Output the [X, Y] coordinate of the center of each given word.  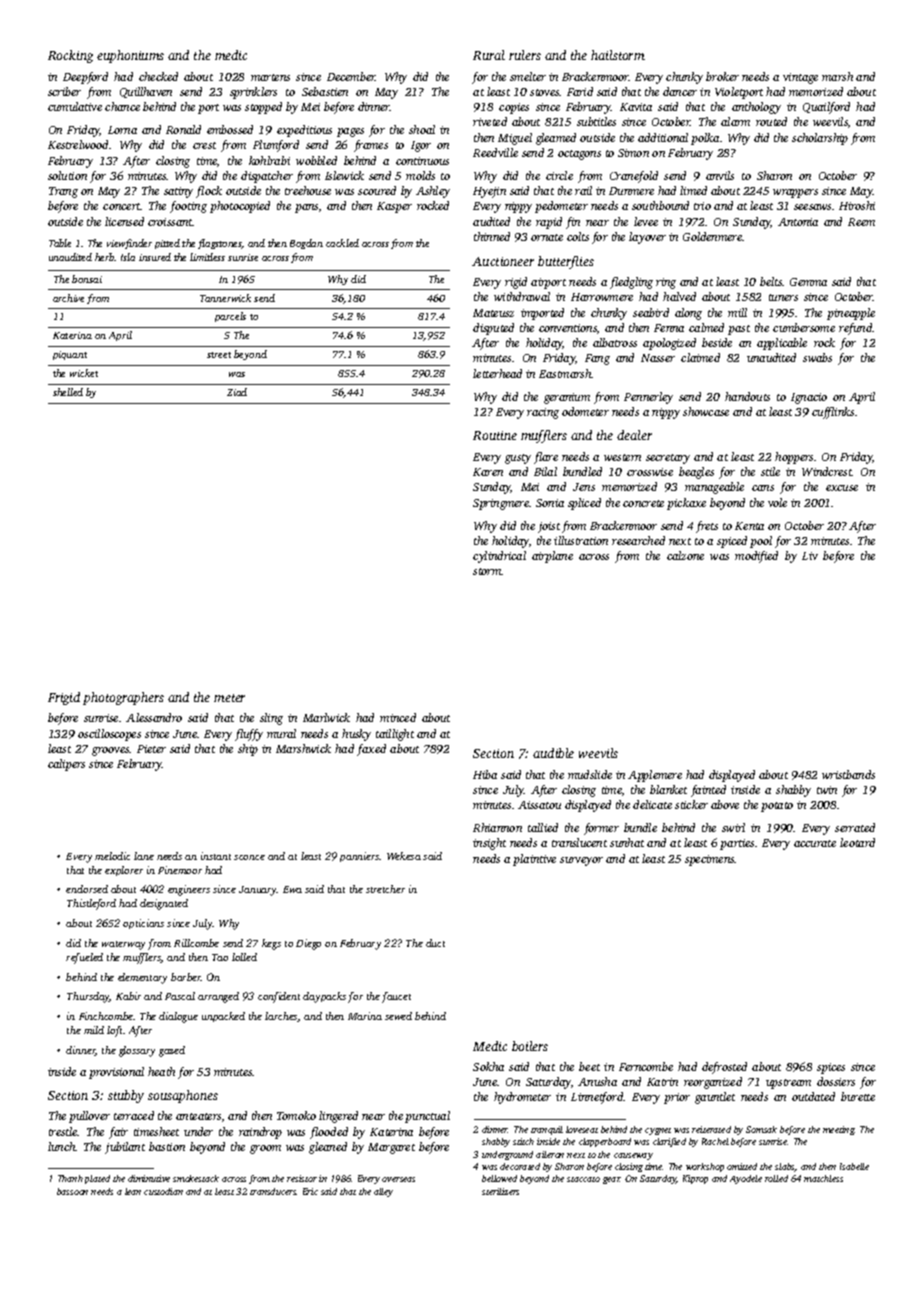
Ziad [237, 392]
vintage [800, 78]
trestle [63, 1131]
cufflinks [833, 413]
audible [553, 753]
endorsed [87, 889]
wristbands [848, 774]
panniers [360, 857]
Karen [488, 472]
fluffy [249, 735]
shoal [422, 129]
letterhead [497, 373]
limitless [207, 257]
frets [707, 527]
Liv [810, 556]
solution [67, 175]
